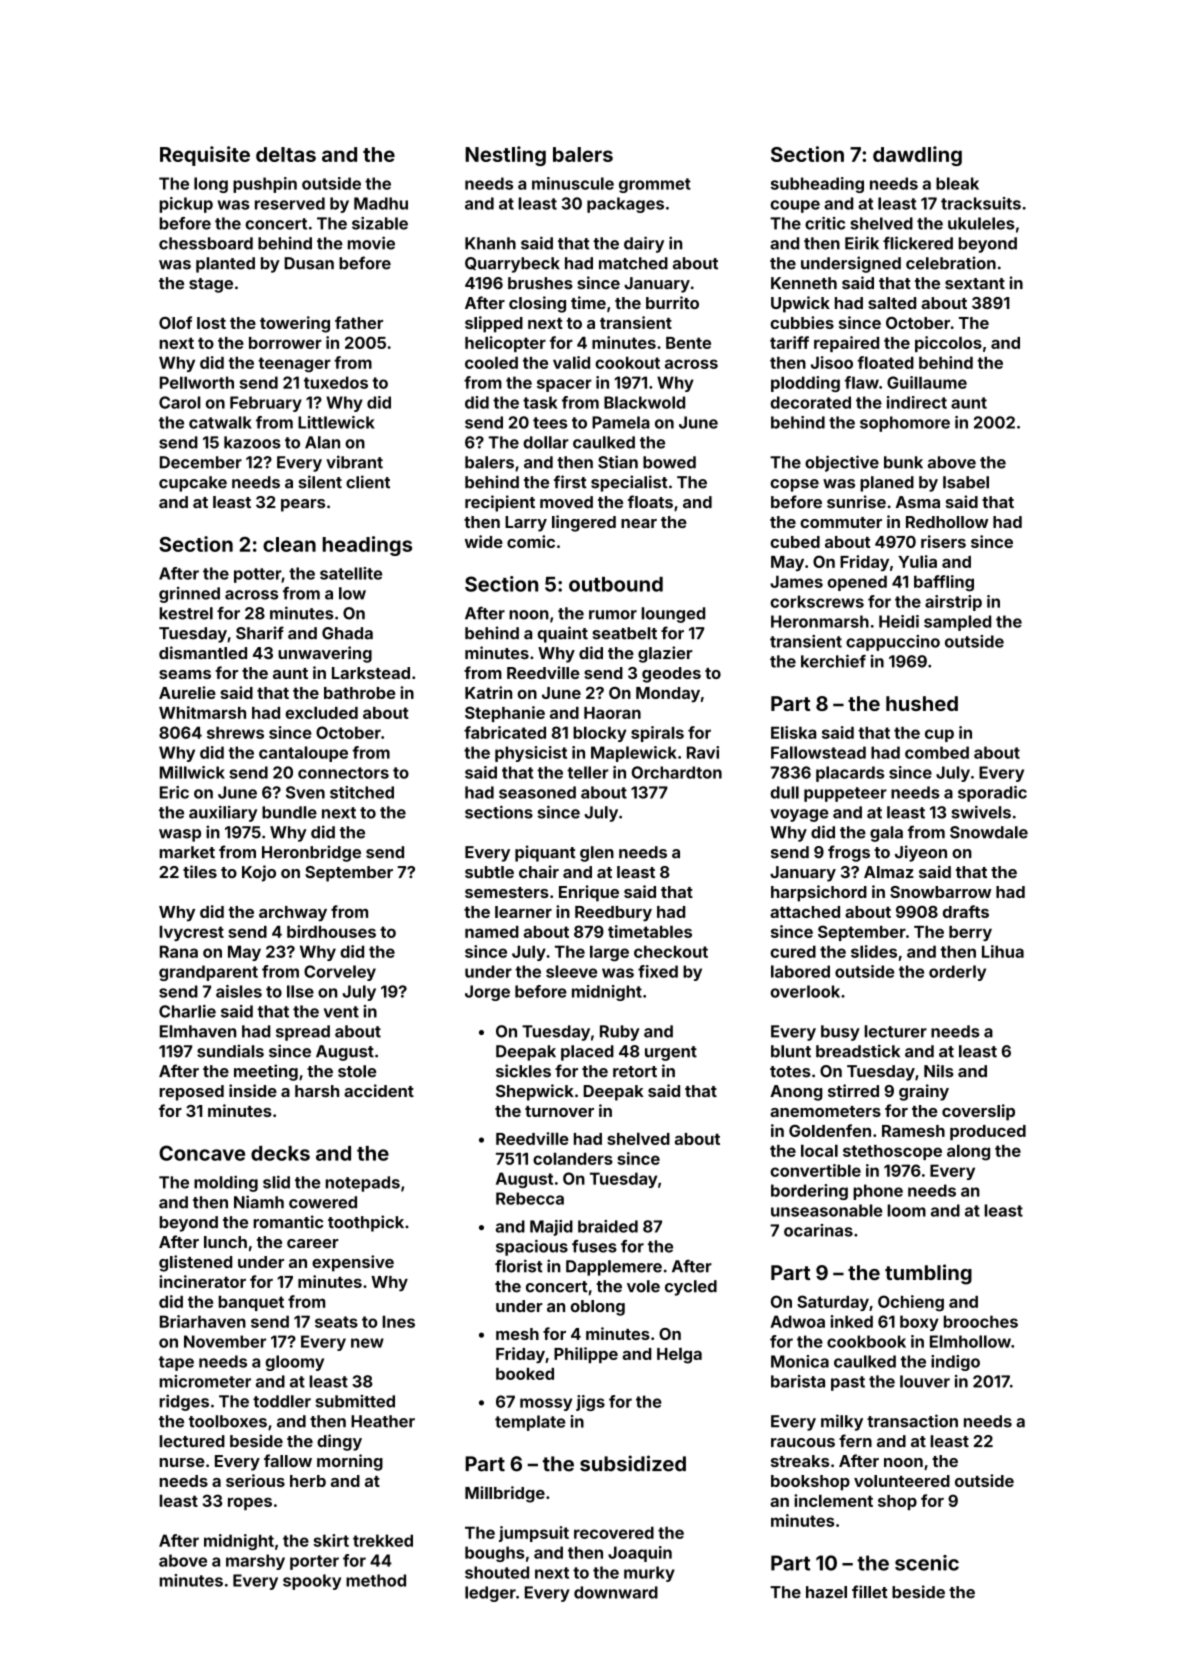  What do you see at coordinates (957, 623) in the image?
I see `sampled` at bounding box center [957, 623].
